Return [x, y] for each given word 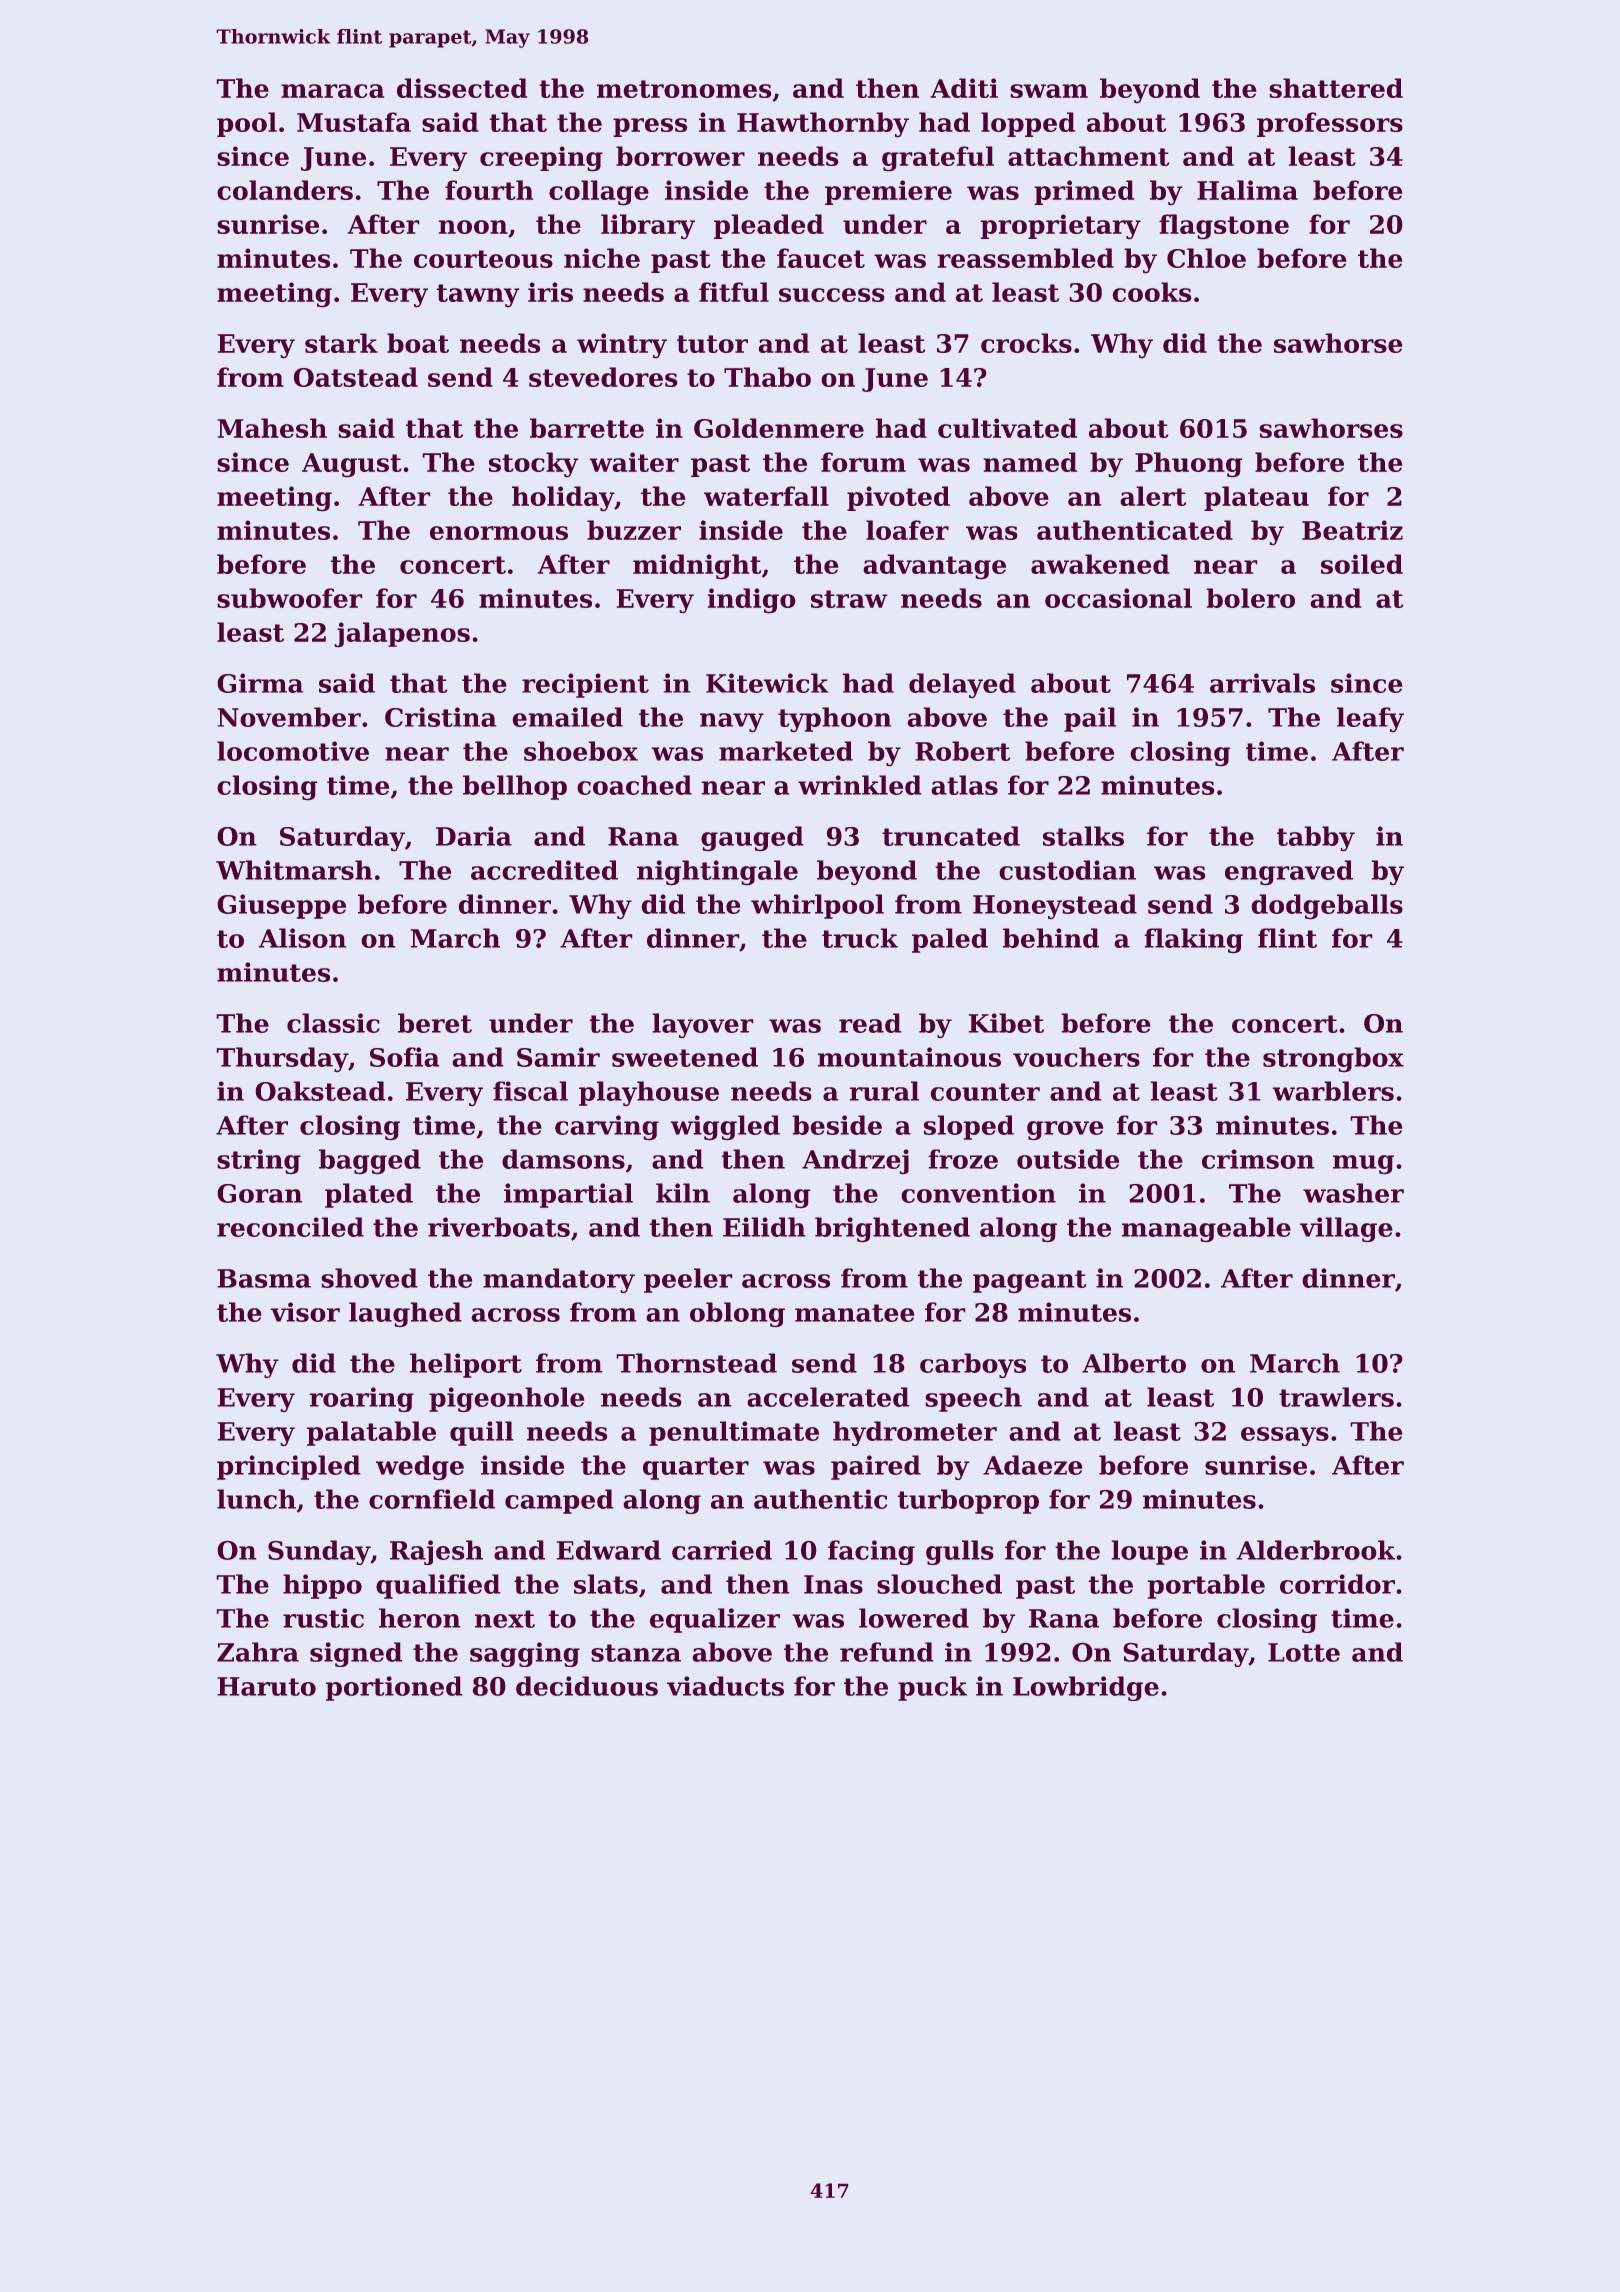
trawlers [1336, 1397]
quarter [696, 1468]
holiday [563, 498]
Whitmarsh [294, 870]
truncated [951, 836]
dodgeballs [1327, 906]
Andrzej [855, 1161]
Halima [1247, 190]
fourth [489, 190]
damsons [563, 1159]
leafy [1370, 719]
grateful [938, 158]
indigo [751, 600]
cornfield [432, 1499]
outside [1068, 1159]
